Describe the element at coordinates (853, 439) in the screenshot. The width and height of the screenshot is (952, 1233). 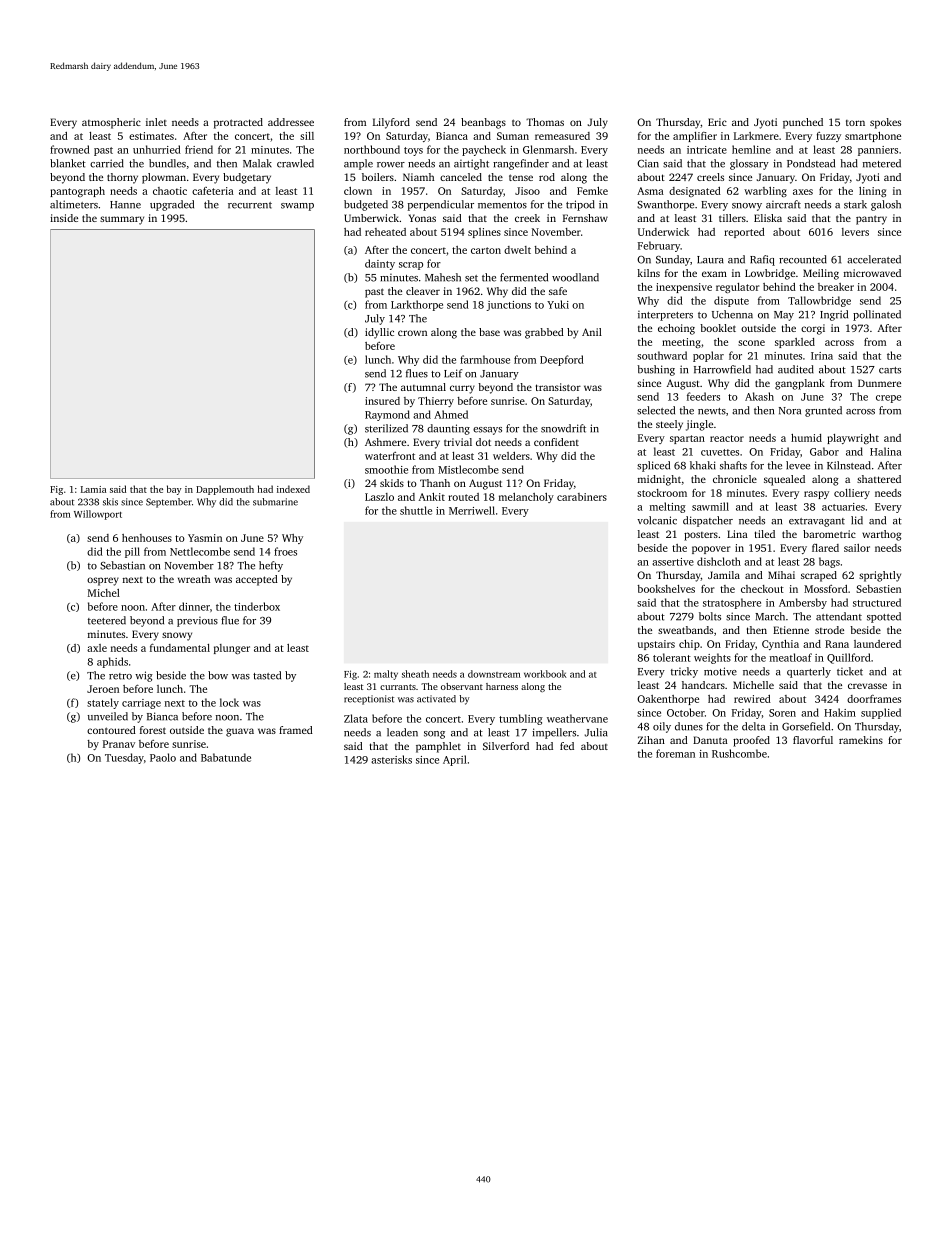
I see `playwright` at that location.
